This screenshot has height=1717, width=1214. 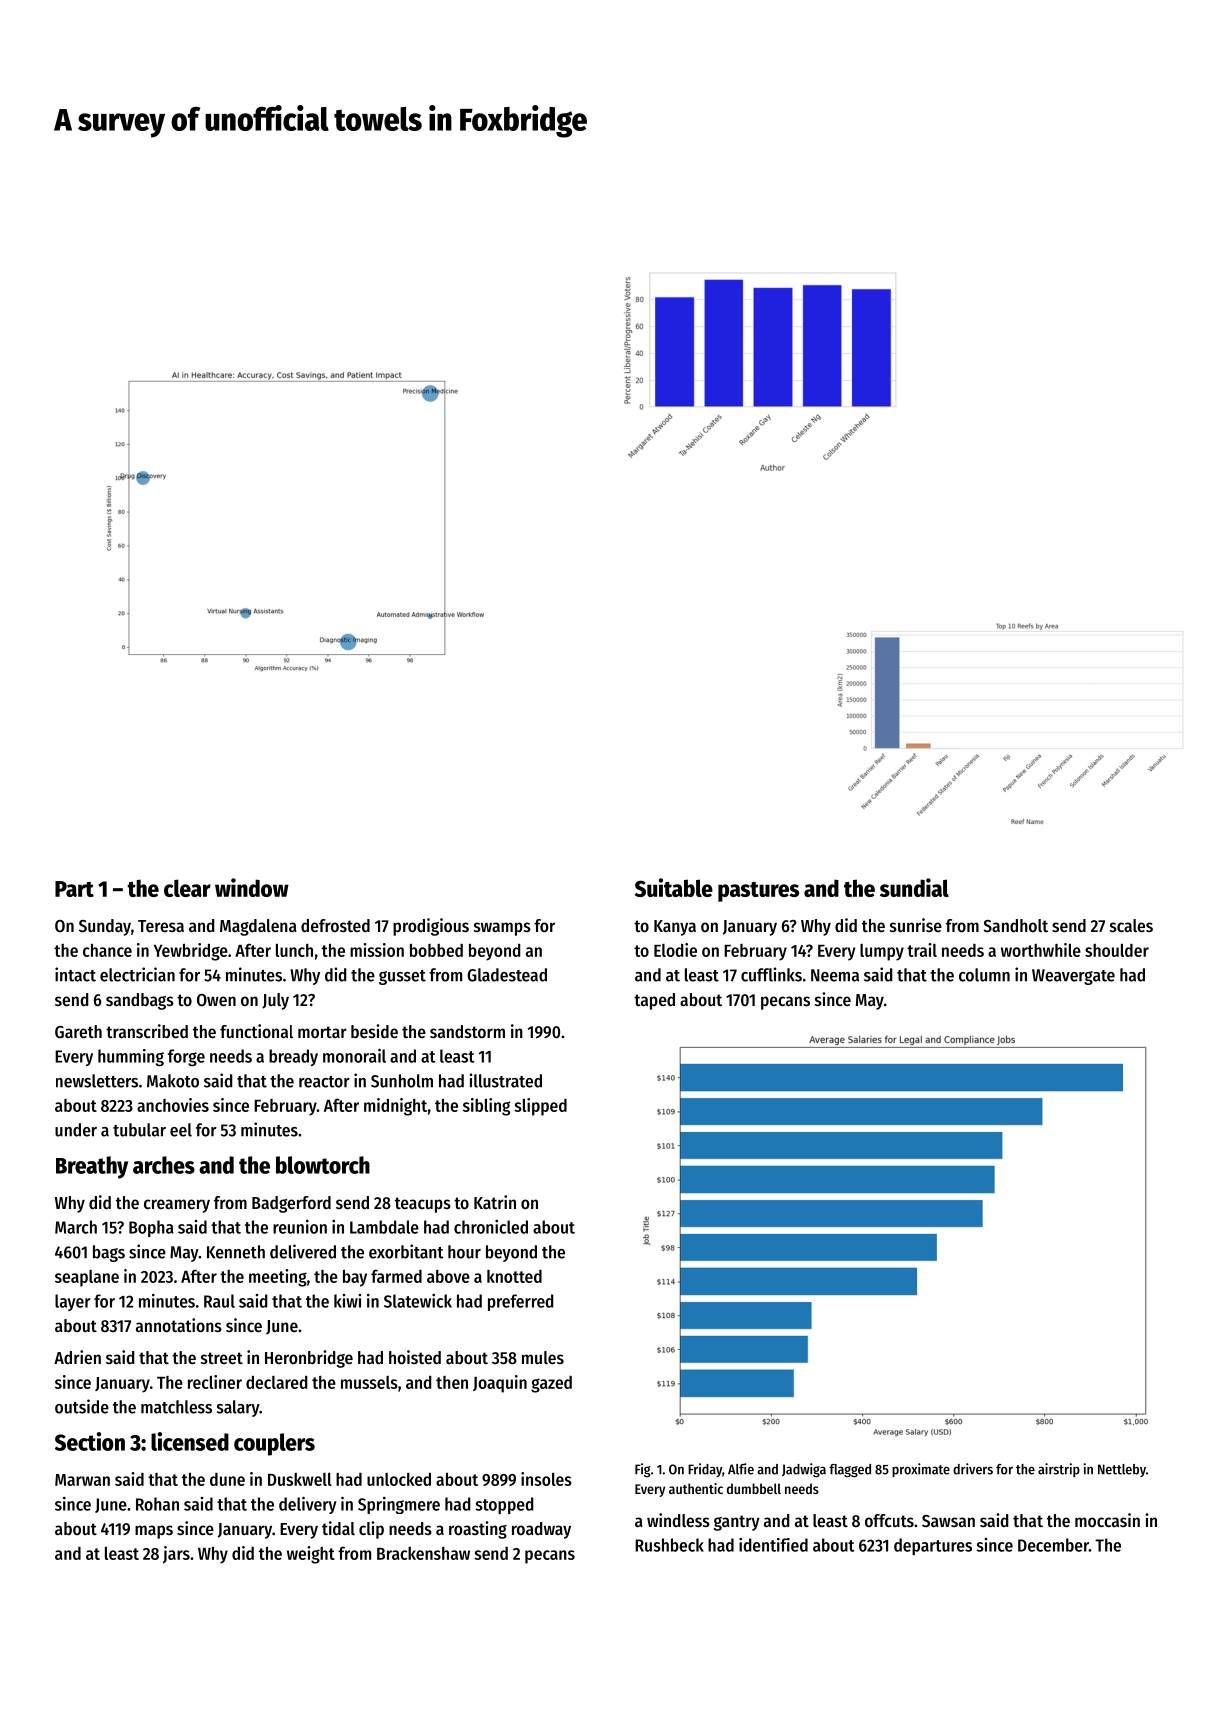 What do you see at coordinates (514, 1276) in the screenshot?
I see `knotted` at bounding box center [514, 1276].
